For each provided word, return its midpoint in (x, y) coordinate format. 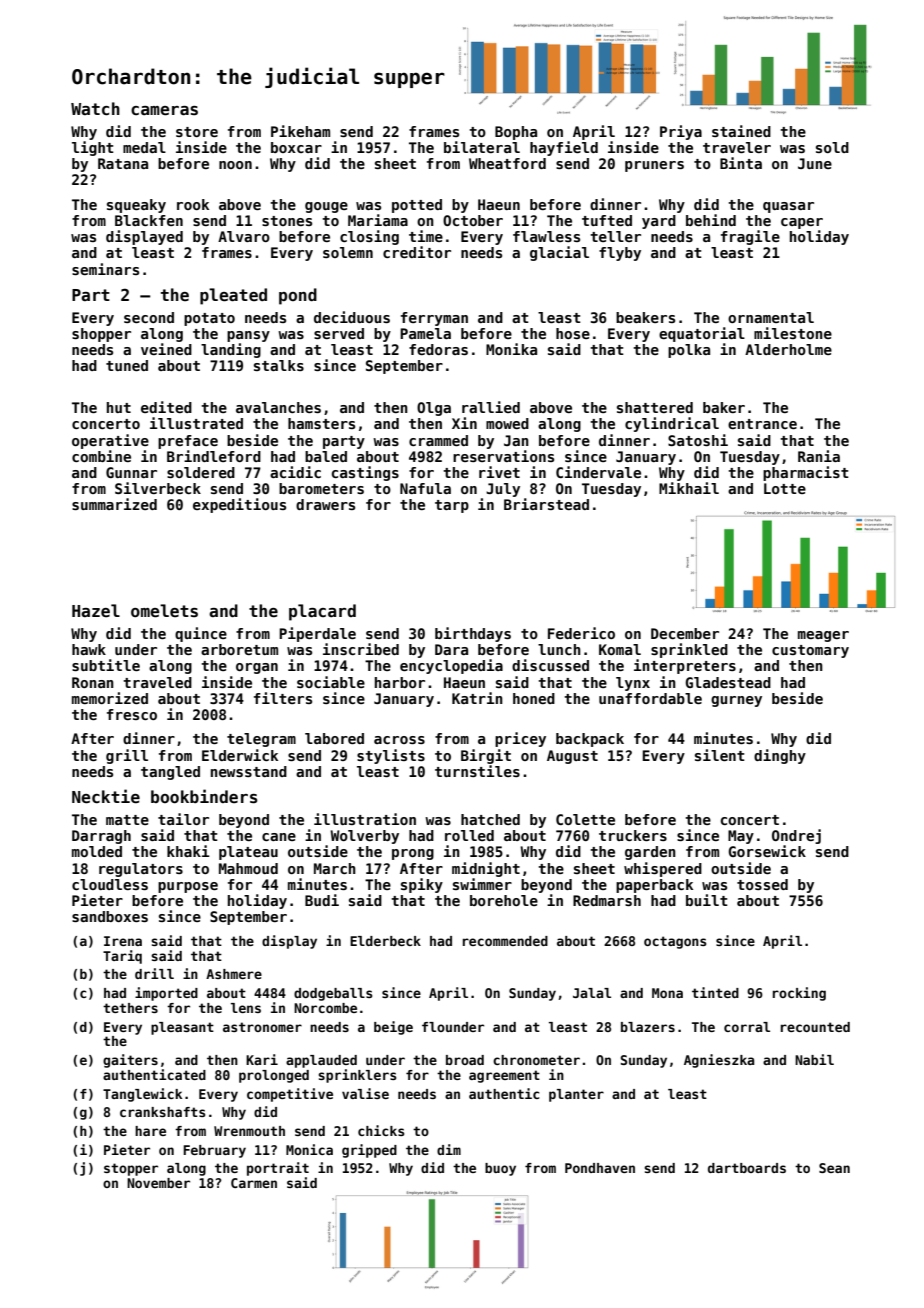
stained (741, 131)
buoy (500, 1169)
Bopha (516, 133)
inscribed (361, 649)
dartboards (747, 1168)
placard (322, 612)
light (93, 148)
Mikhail (689, 488)
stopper (131, 1169)
